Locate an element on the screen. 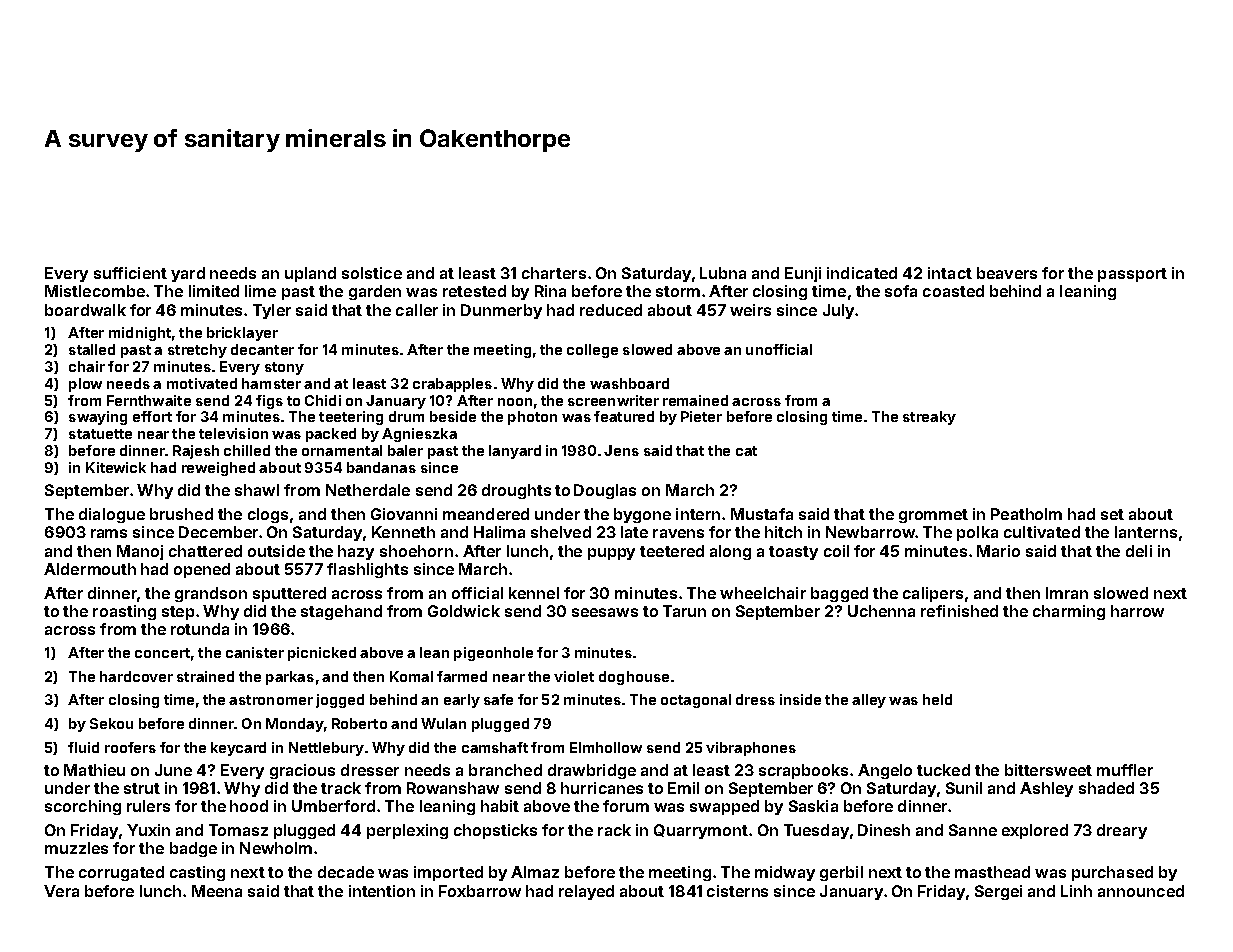 This screenshot has width=1233, height=952. passport is located at coordinates (1132, 275).
